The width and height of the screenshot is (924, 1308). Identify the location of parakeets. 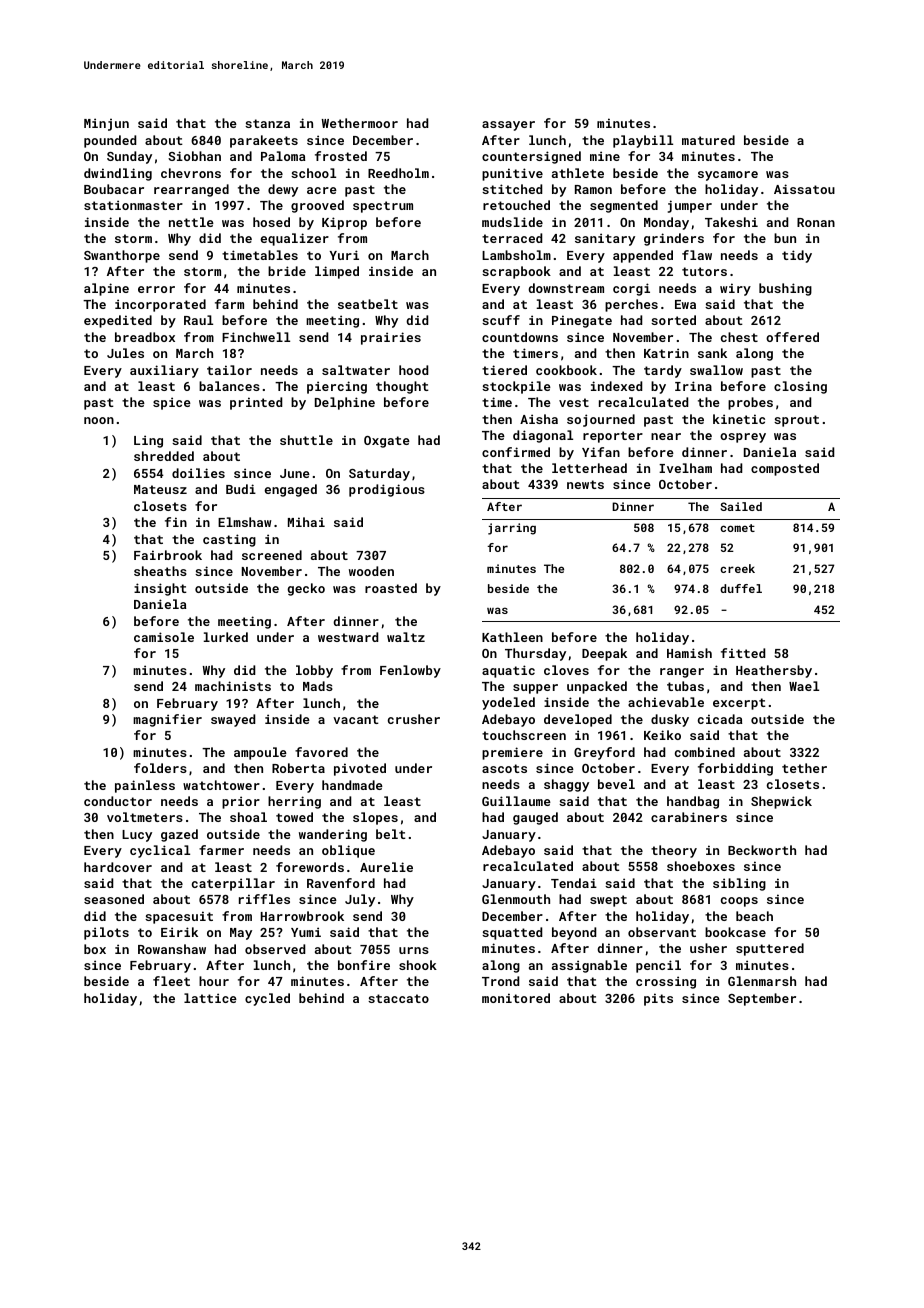
(264, 141).
